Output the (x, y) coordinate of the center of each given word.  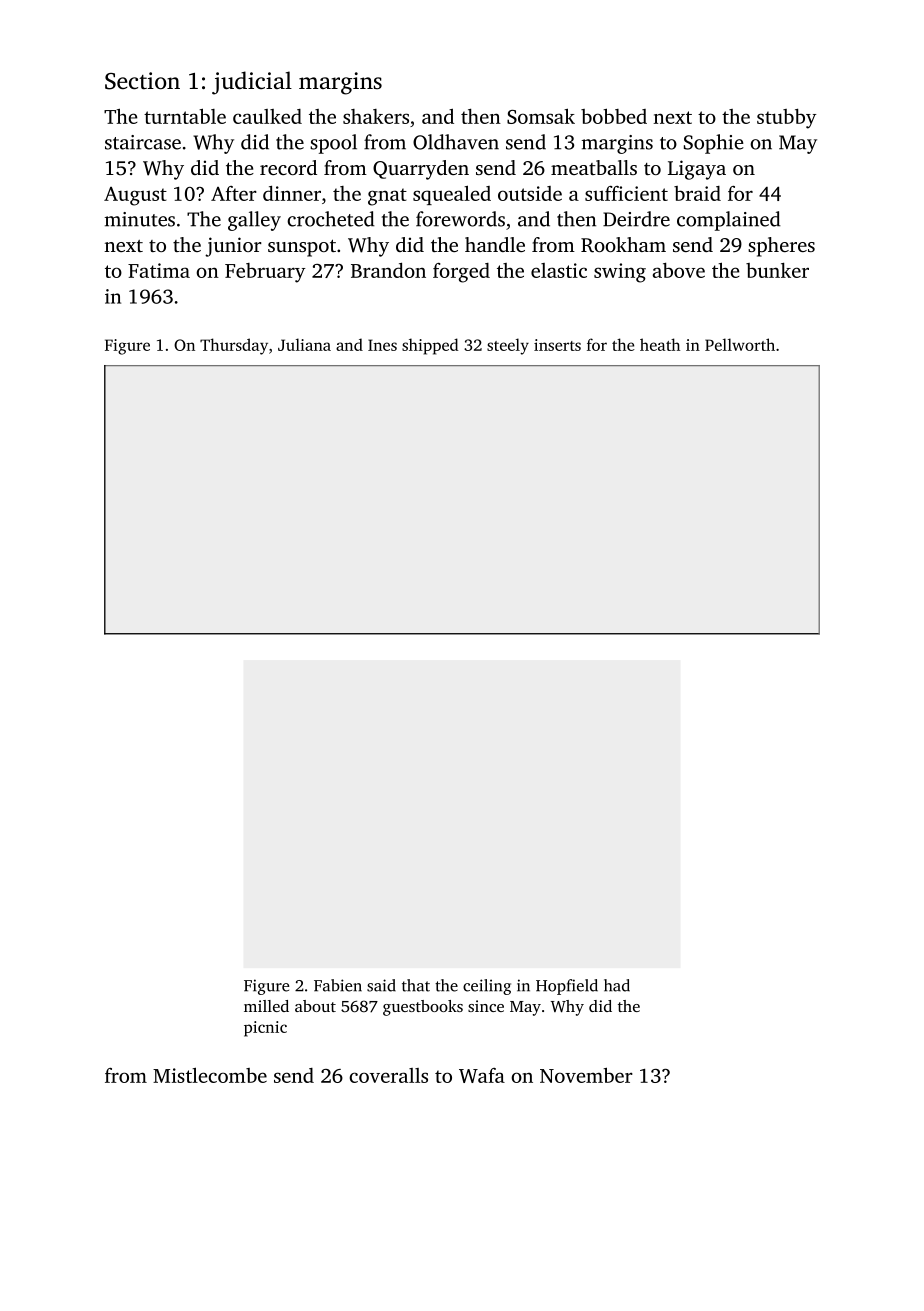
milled (266, 1006)
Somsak (541, 116)
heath (660, 344)
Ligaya (697, 170)
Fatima (159, 270)
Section (142, 81)
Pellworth (740, 344)
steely (508, 346)
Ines (382, 345)
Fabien (338, 985)
